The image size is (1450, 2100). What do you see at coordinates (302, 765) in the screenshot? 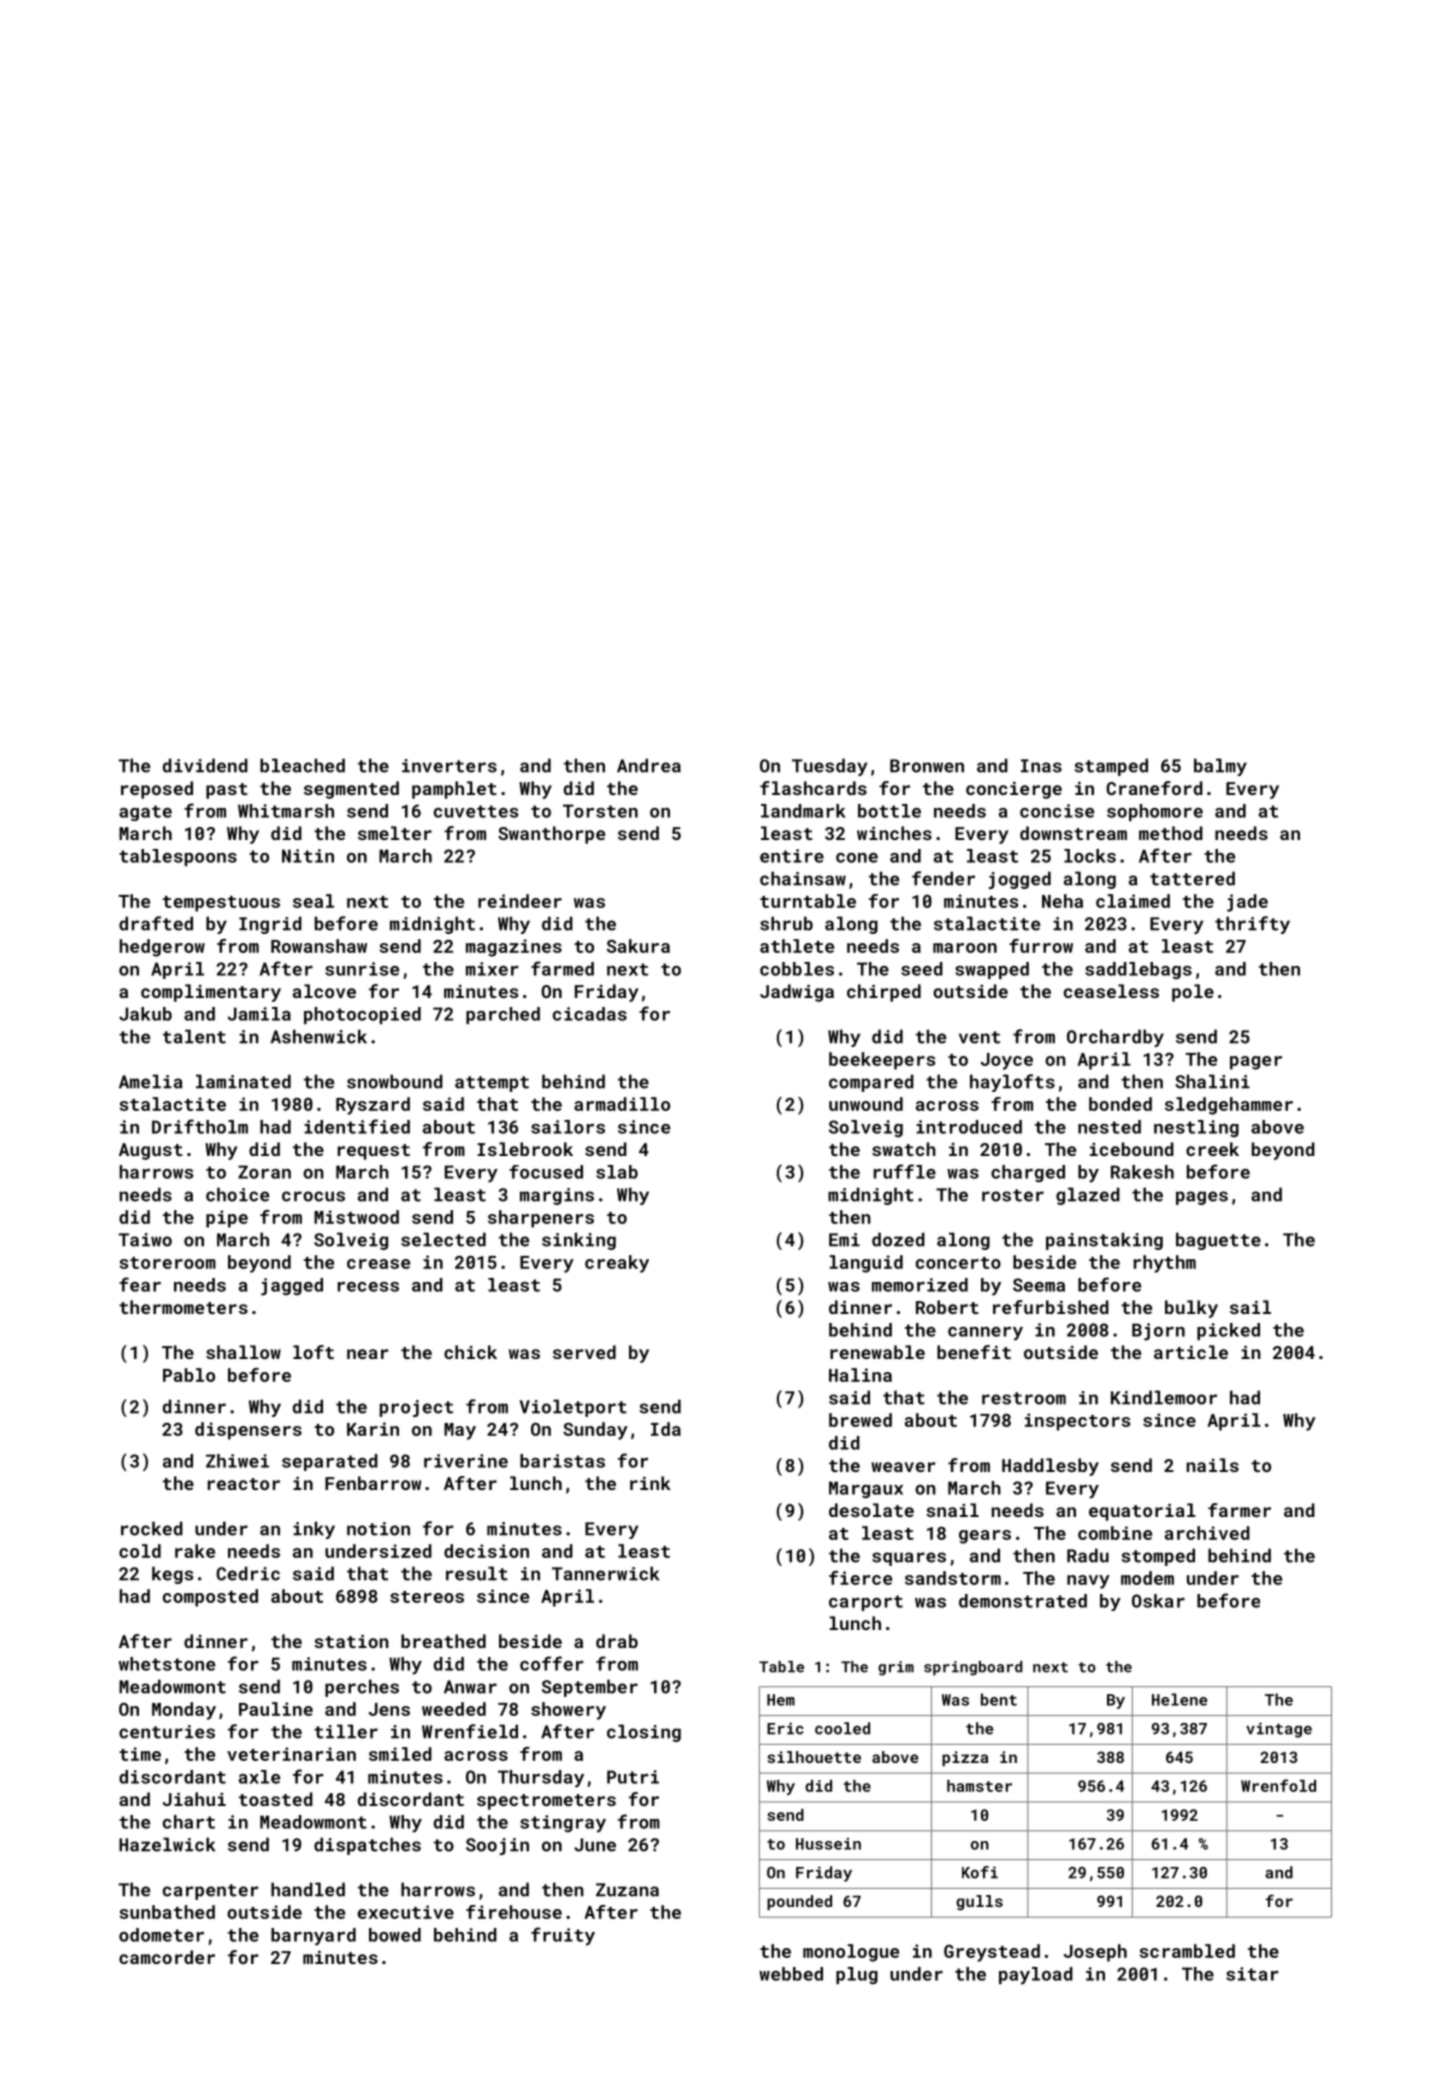
I see `bleached` at bounding box center [302, 765].
